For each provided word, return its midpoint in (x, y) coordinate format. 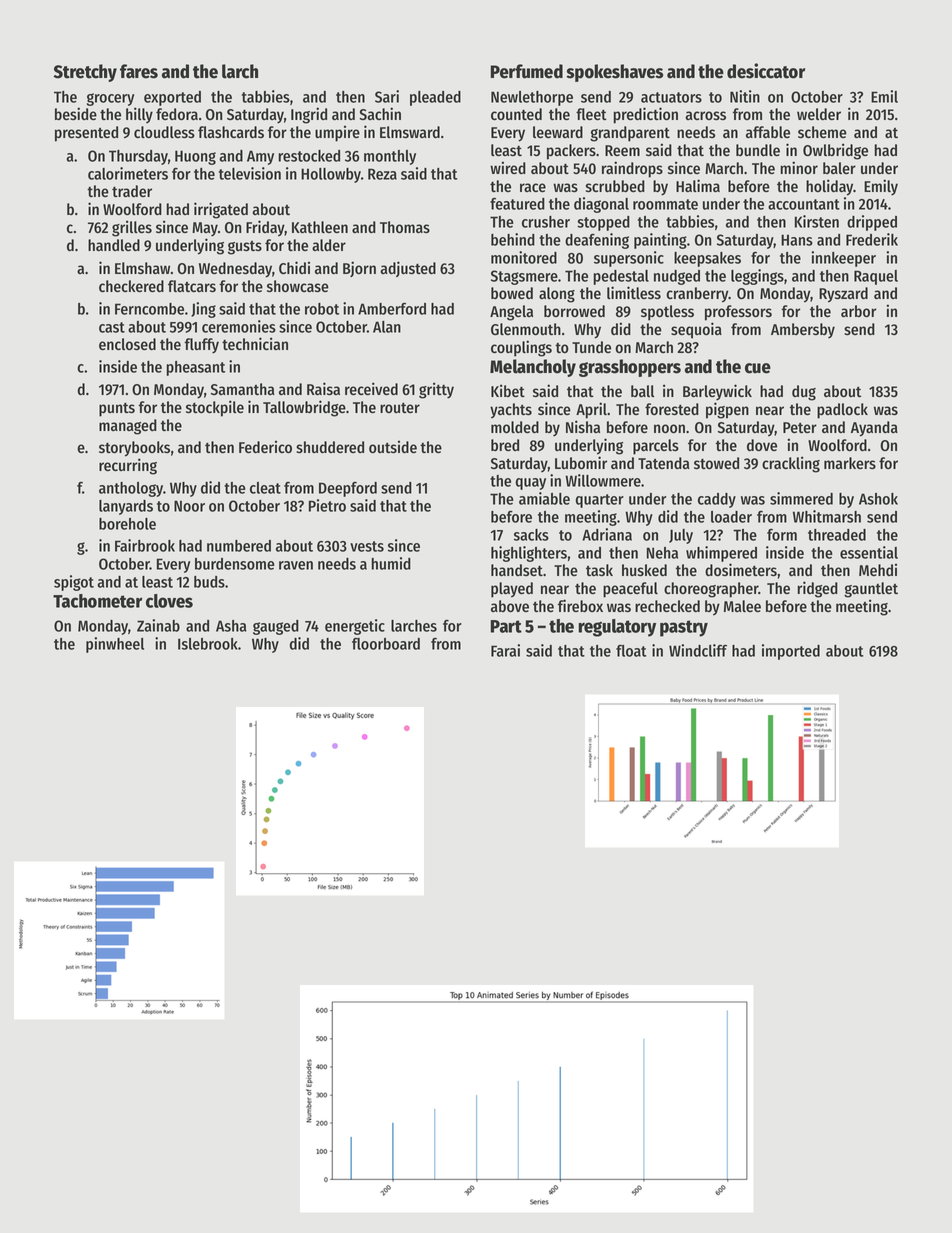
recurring (128, 466)
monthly (390, 157)
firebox (580, 606)
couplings (521, 348)
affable (768, 132)
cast (112, 327)
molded (515, 427)
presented (86, 134)
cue (758, 368)
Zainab (158, 625)
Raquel (876, 277)
